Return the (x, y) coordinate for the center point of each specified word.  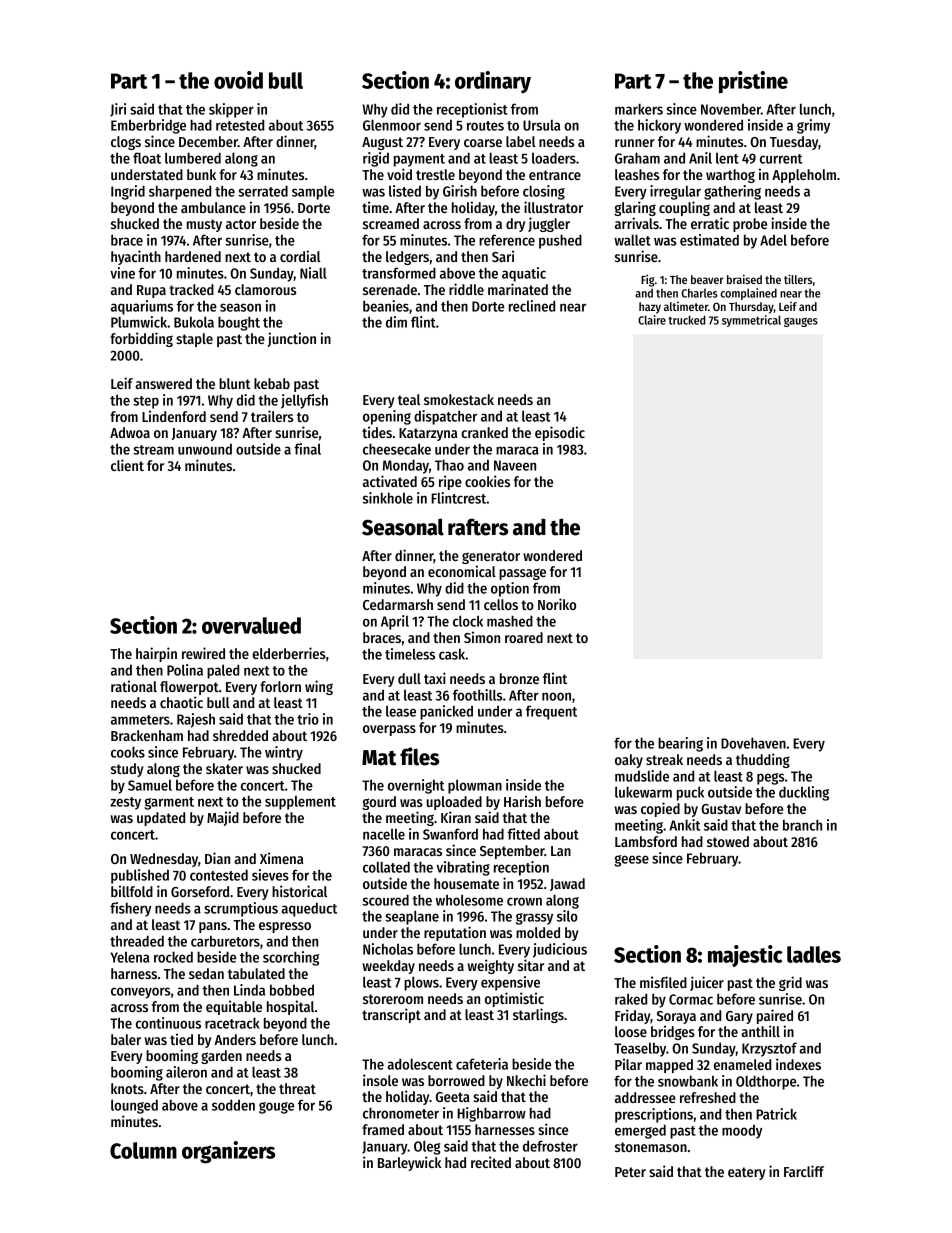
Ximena (281, 858)
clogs (126, 143)
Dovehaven (753, 743)
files (419, 756)
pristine (753, 82)
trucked (686, 320)
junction (292, 339)
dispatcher (445, 417)
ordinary (493, 82)
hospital (290, 1007)
